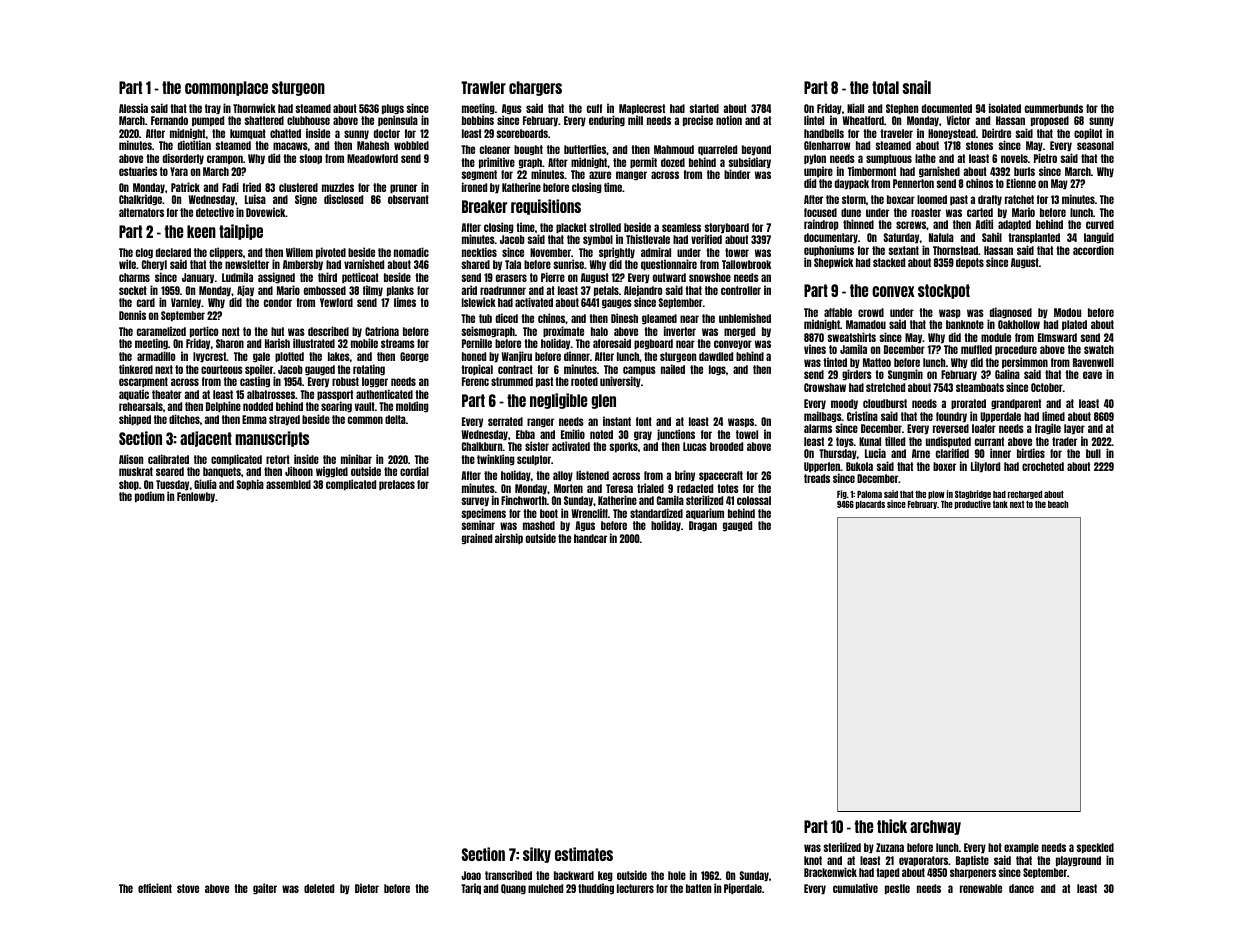 The image size is (1233, 952). I want to click on estimates, so click(584, 854).
